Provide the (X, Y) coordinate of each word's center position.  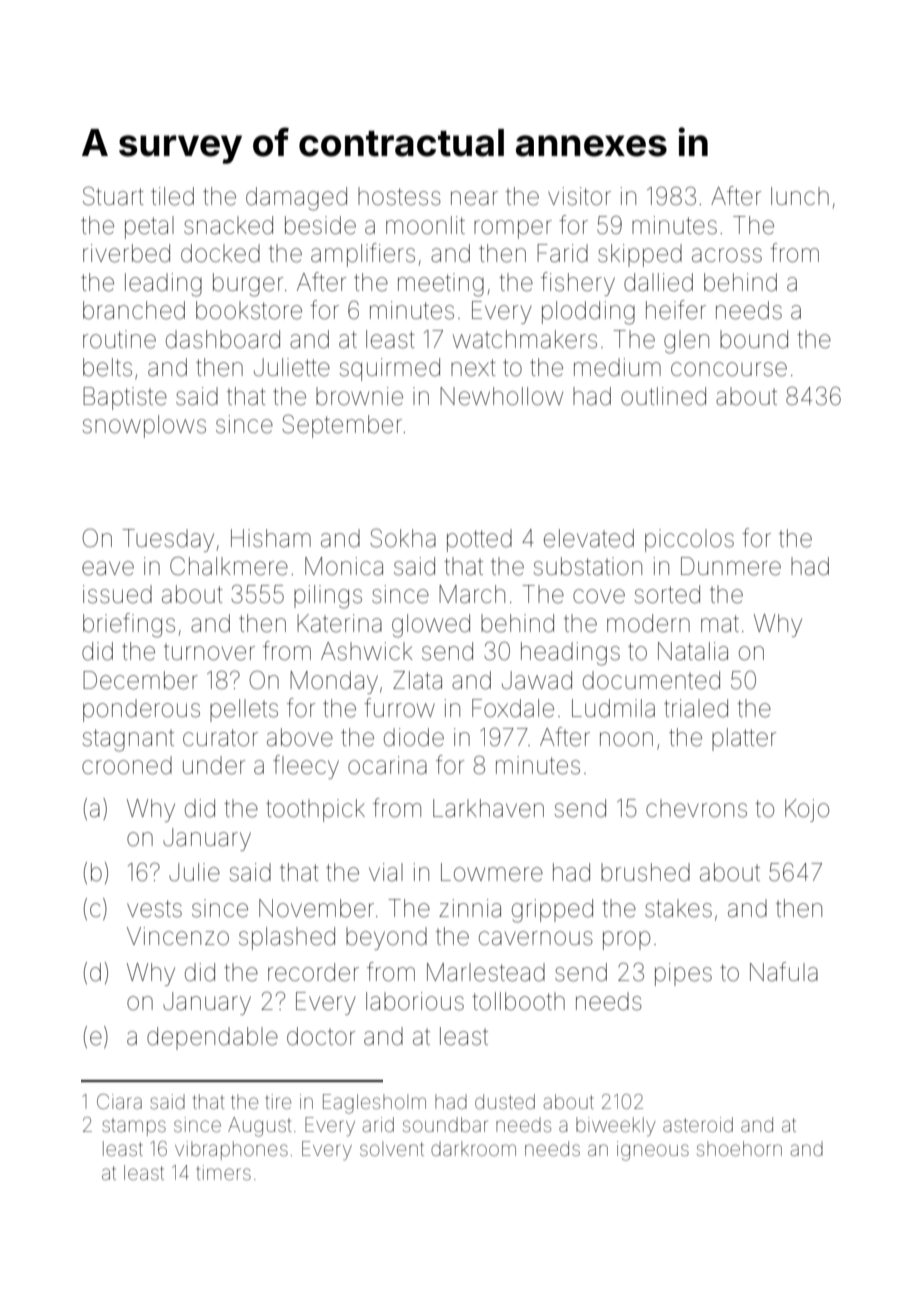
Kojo (807, 810)
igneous (653, 1151)
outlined (663, 396)
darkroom (473, 1148)
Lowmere (492, 872)
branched (134, 310)
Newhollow (501, 396)
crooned (127, 765)
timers (224, 1172)
